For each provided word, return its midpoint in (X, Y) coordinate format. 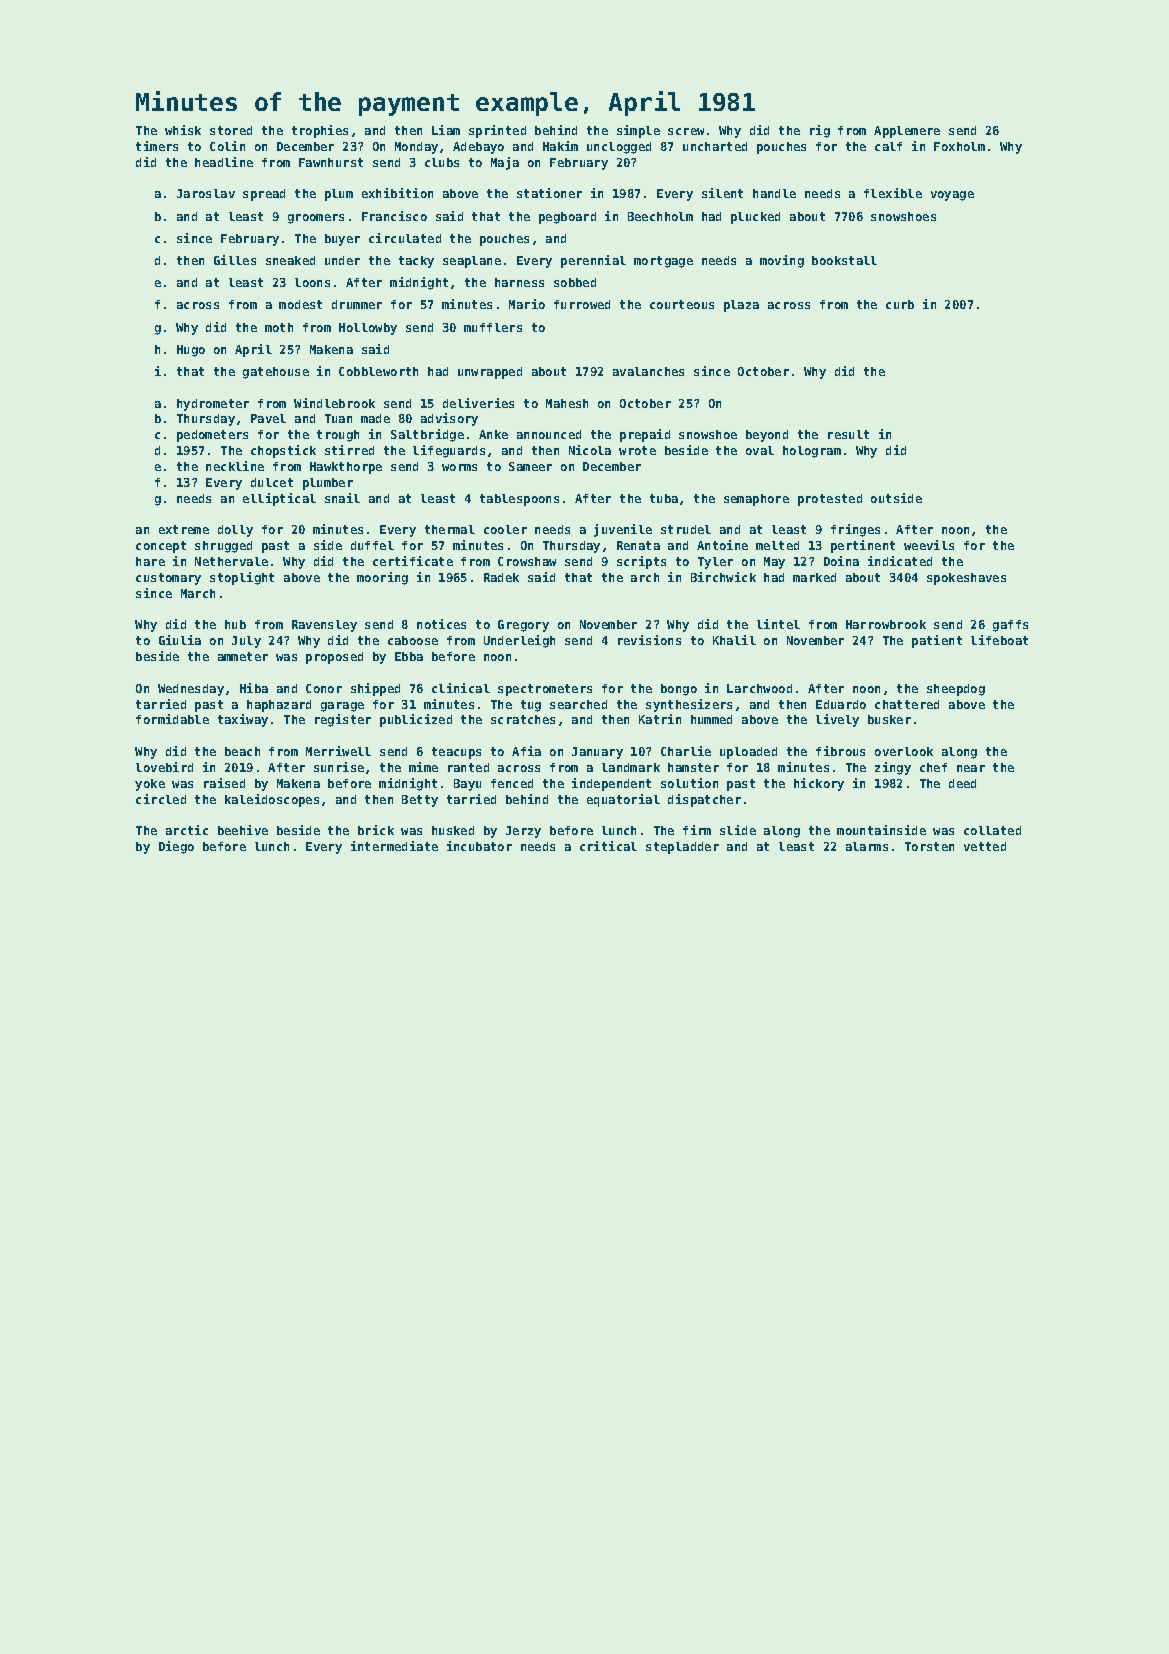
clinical (461, 688)
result (848, 434)
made (375, 418)
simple (638, 131)
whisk (183, 130)
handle (774, 193)
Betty (420, 801)
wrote (637, 450)
